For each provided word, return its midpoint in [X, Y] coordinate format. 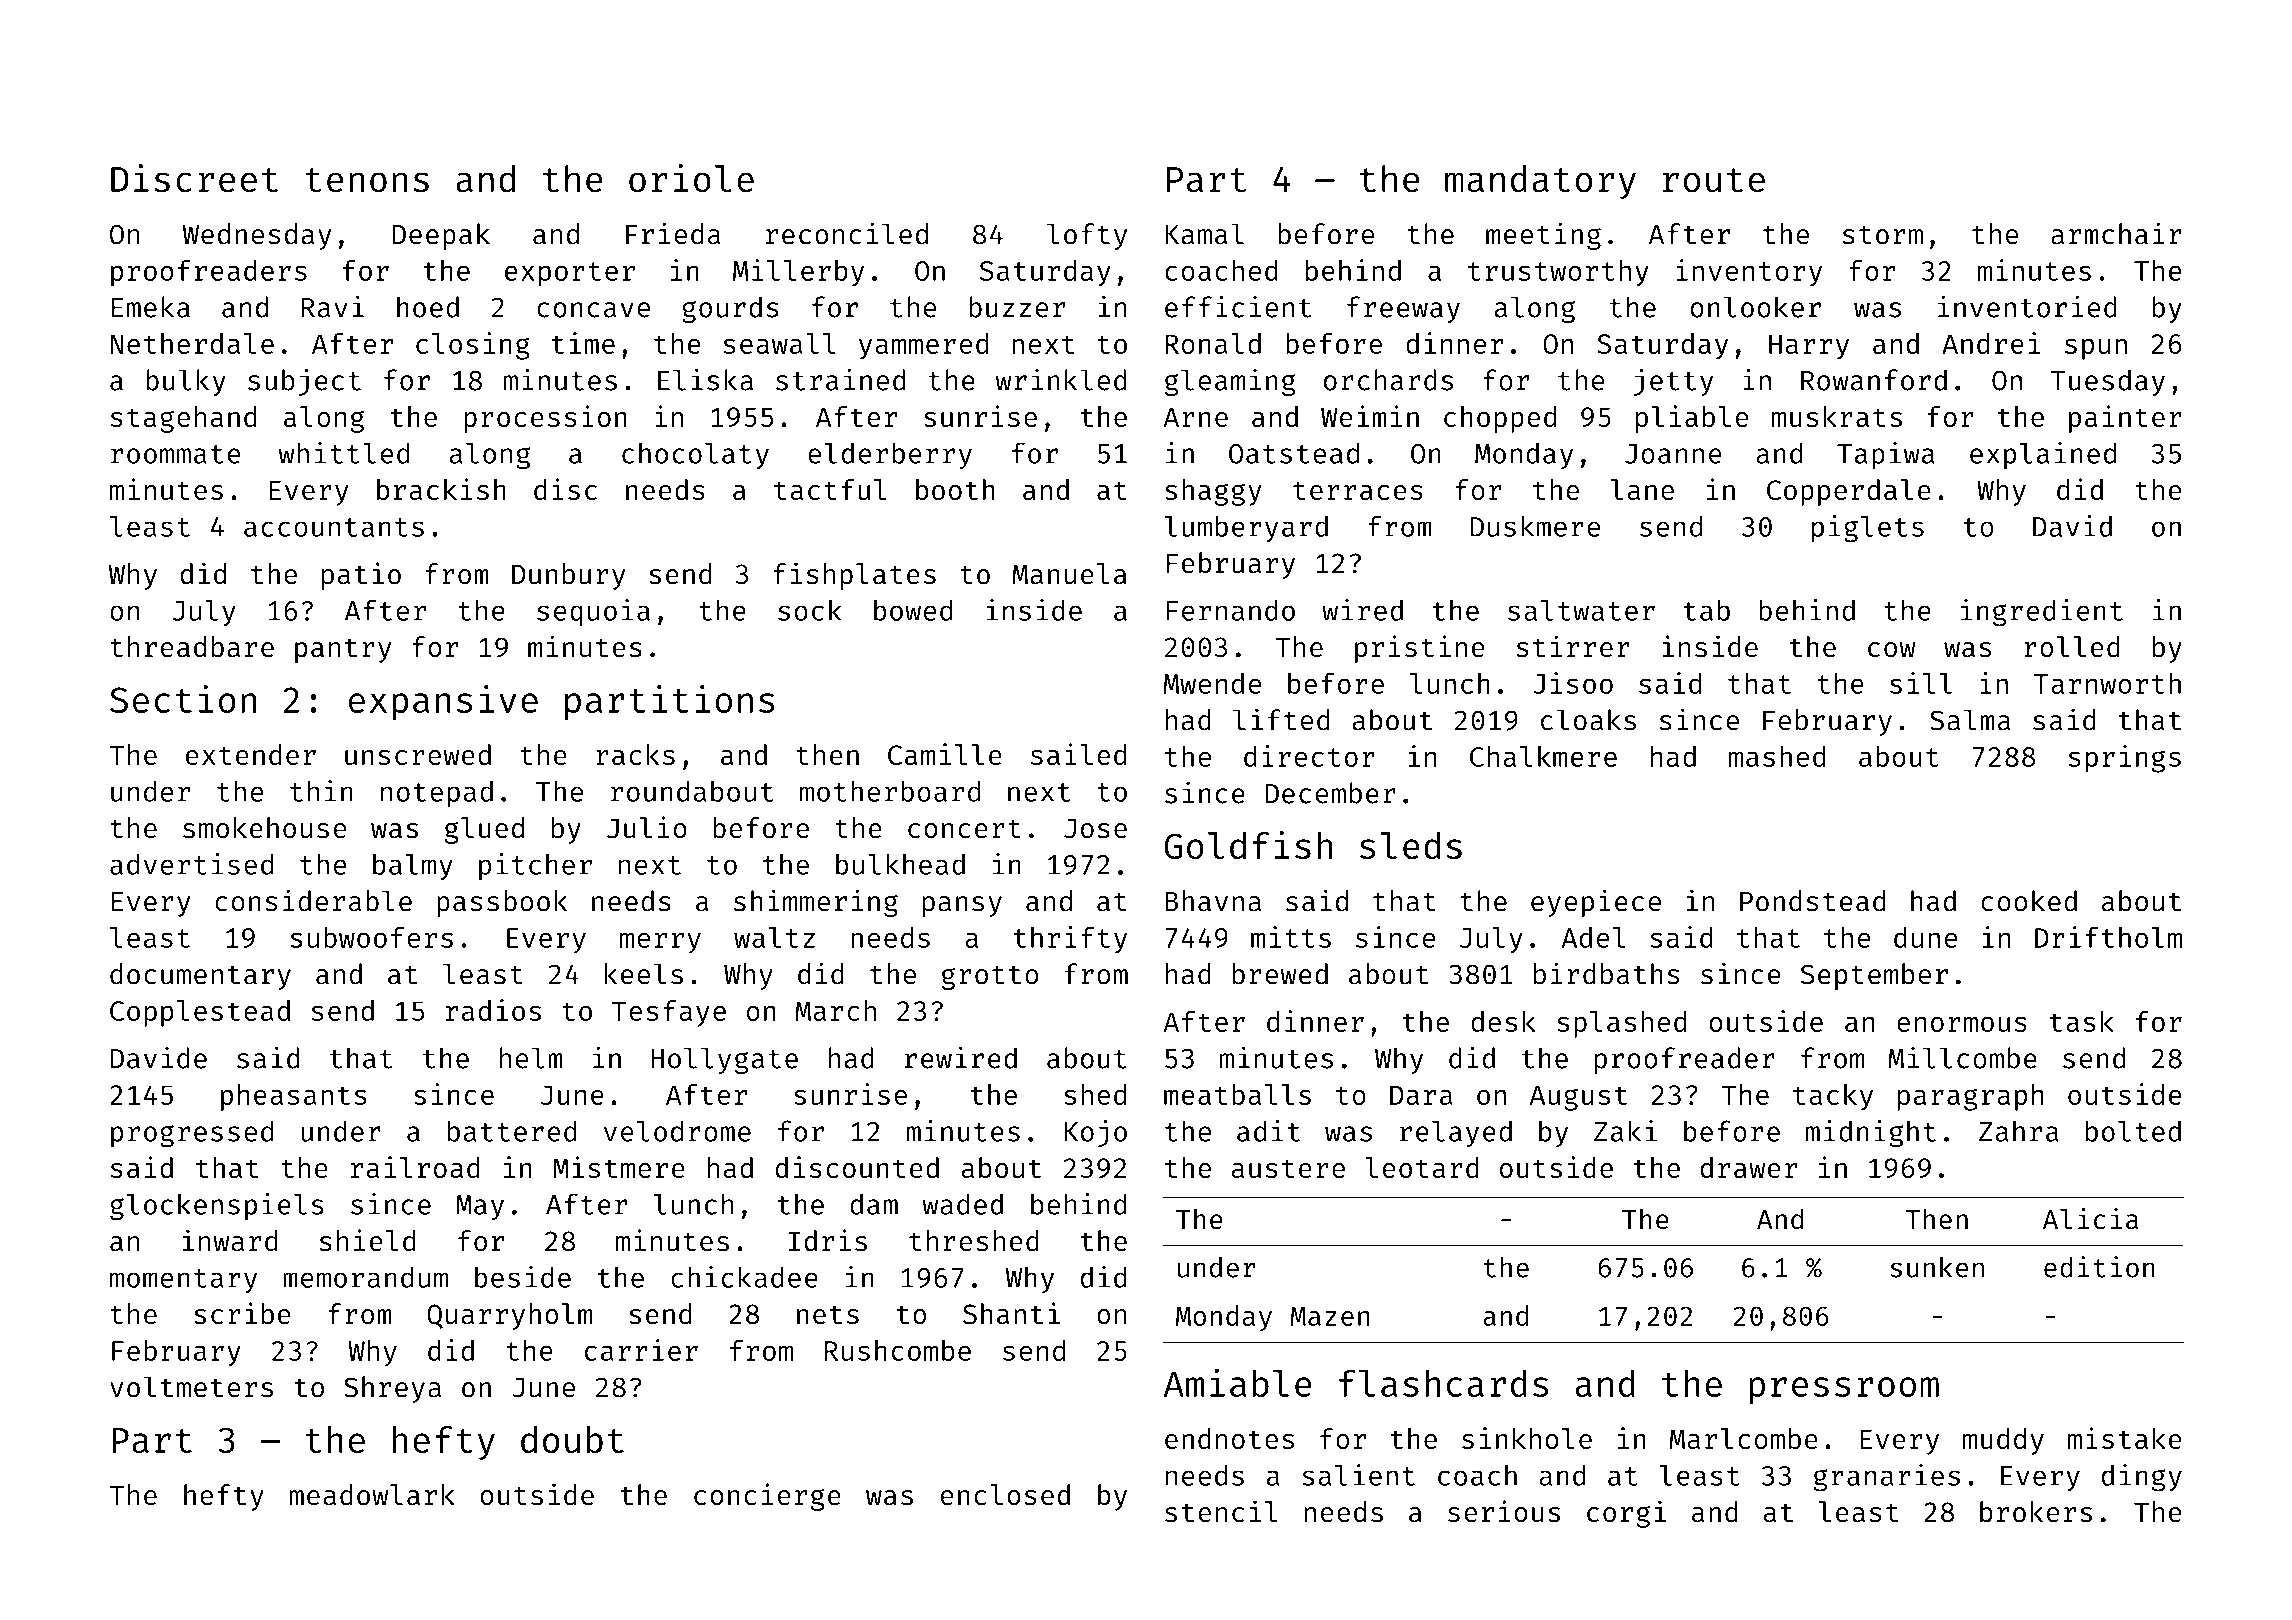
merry [660, 943]
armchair [2116, 233]
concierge [767, 1497]
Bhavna [1213, 901]
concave [593, 310]
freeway [1403, 309]
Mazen [1330, 1316]
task [2082, 1021]
